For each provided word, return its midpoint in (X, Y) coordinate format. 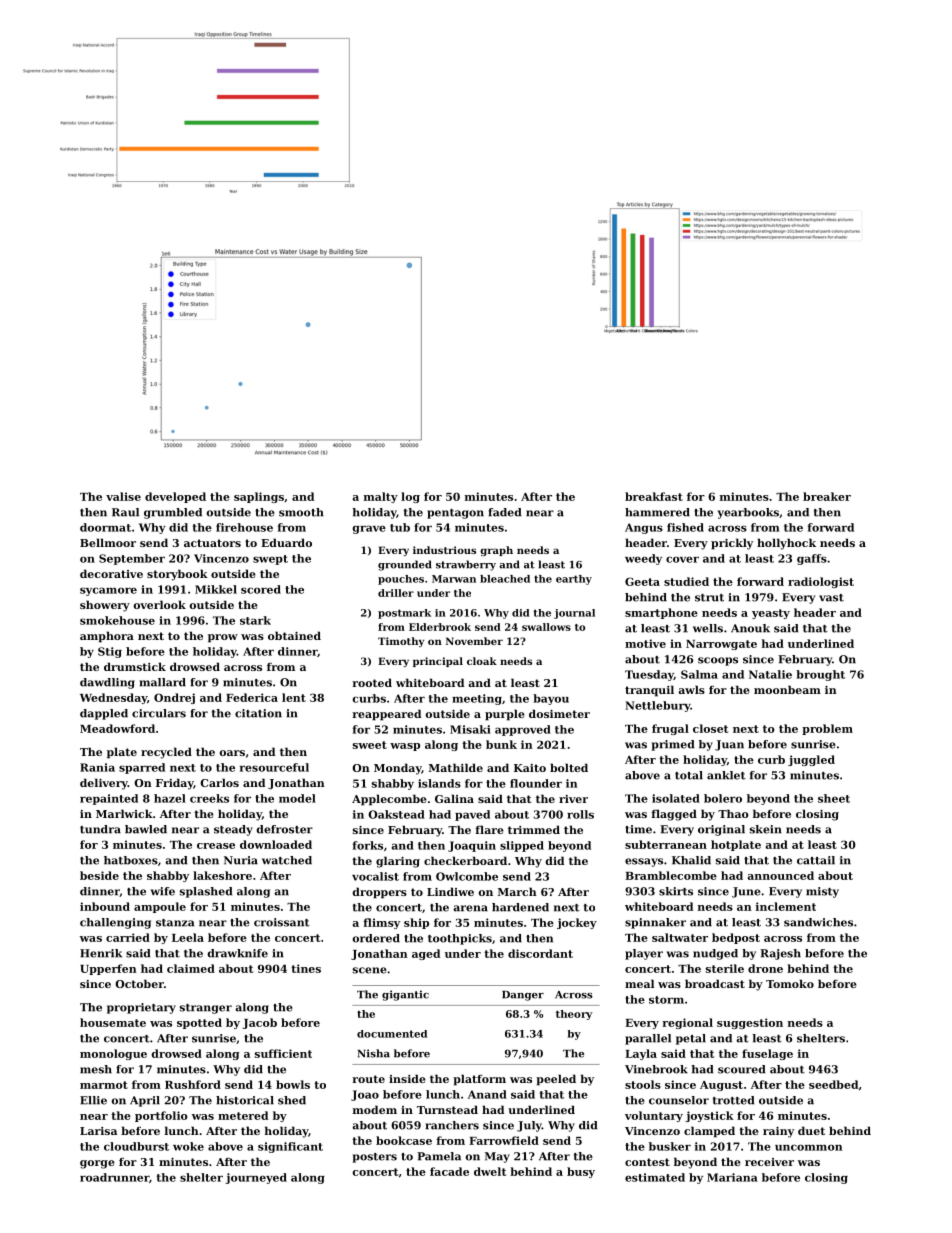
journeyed (256, 1178)
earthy (574, 580)
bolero (723, 798)
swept (270, 560)
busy (581, 1172)
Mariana (732, 1177)
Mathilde (456, 767)
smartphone (661, 613)
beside (99, 875)
